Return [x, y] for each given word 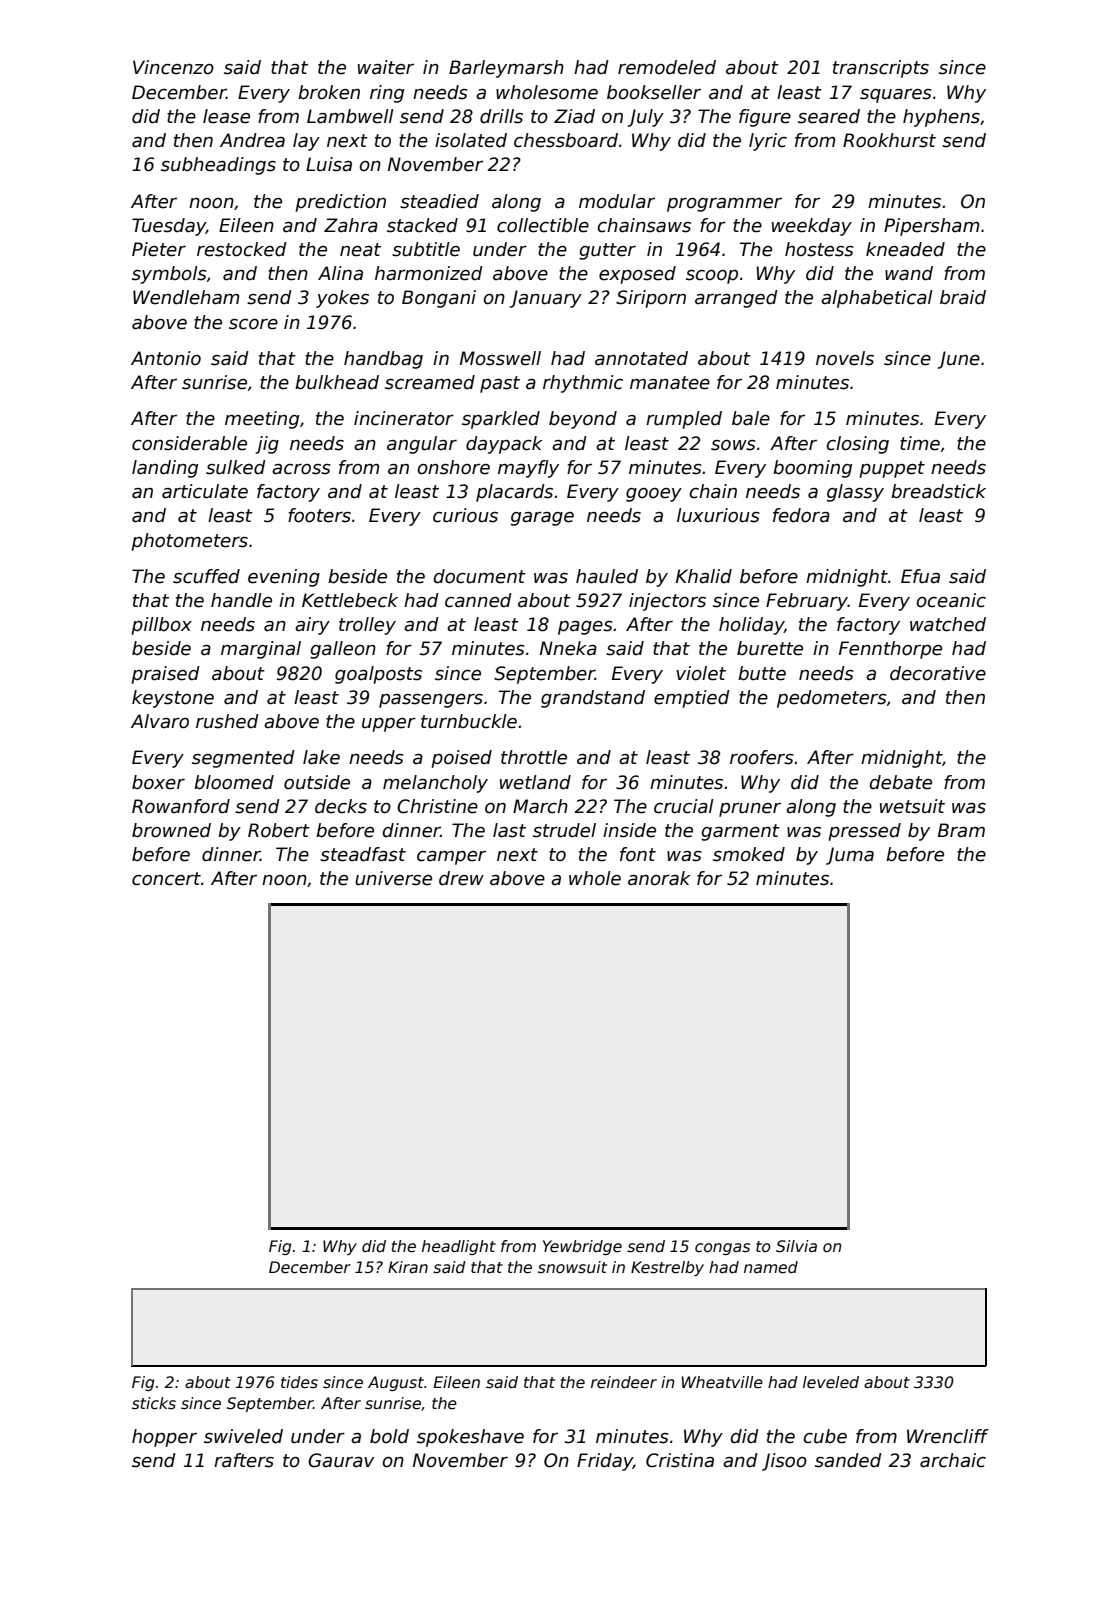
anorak [659, 878]
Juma [850, 856]
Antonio [166, 358]
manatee [670, 383]
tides [299, 1382]
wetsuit [912, 806]
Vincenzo [173, 67]
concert [166, 879]
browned [171, 830]
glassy [855, 493]
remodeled [667, 67]
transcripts [881, 69]
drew [461, 878]
